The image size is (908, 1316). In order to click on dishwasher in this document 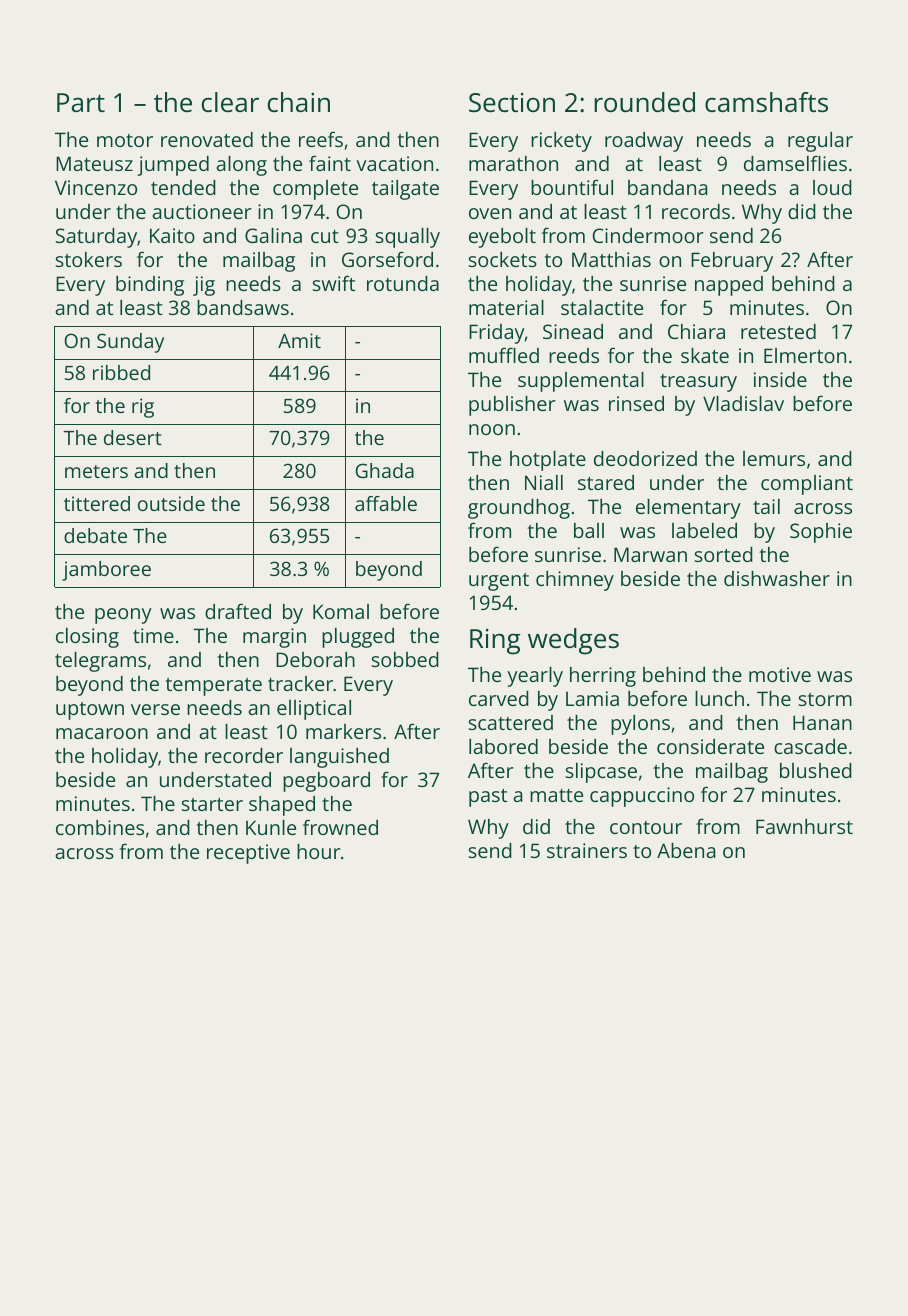, I will do `click(777, 578)`.
